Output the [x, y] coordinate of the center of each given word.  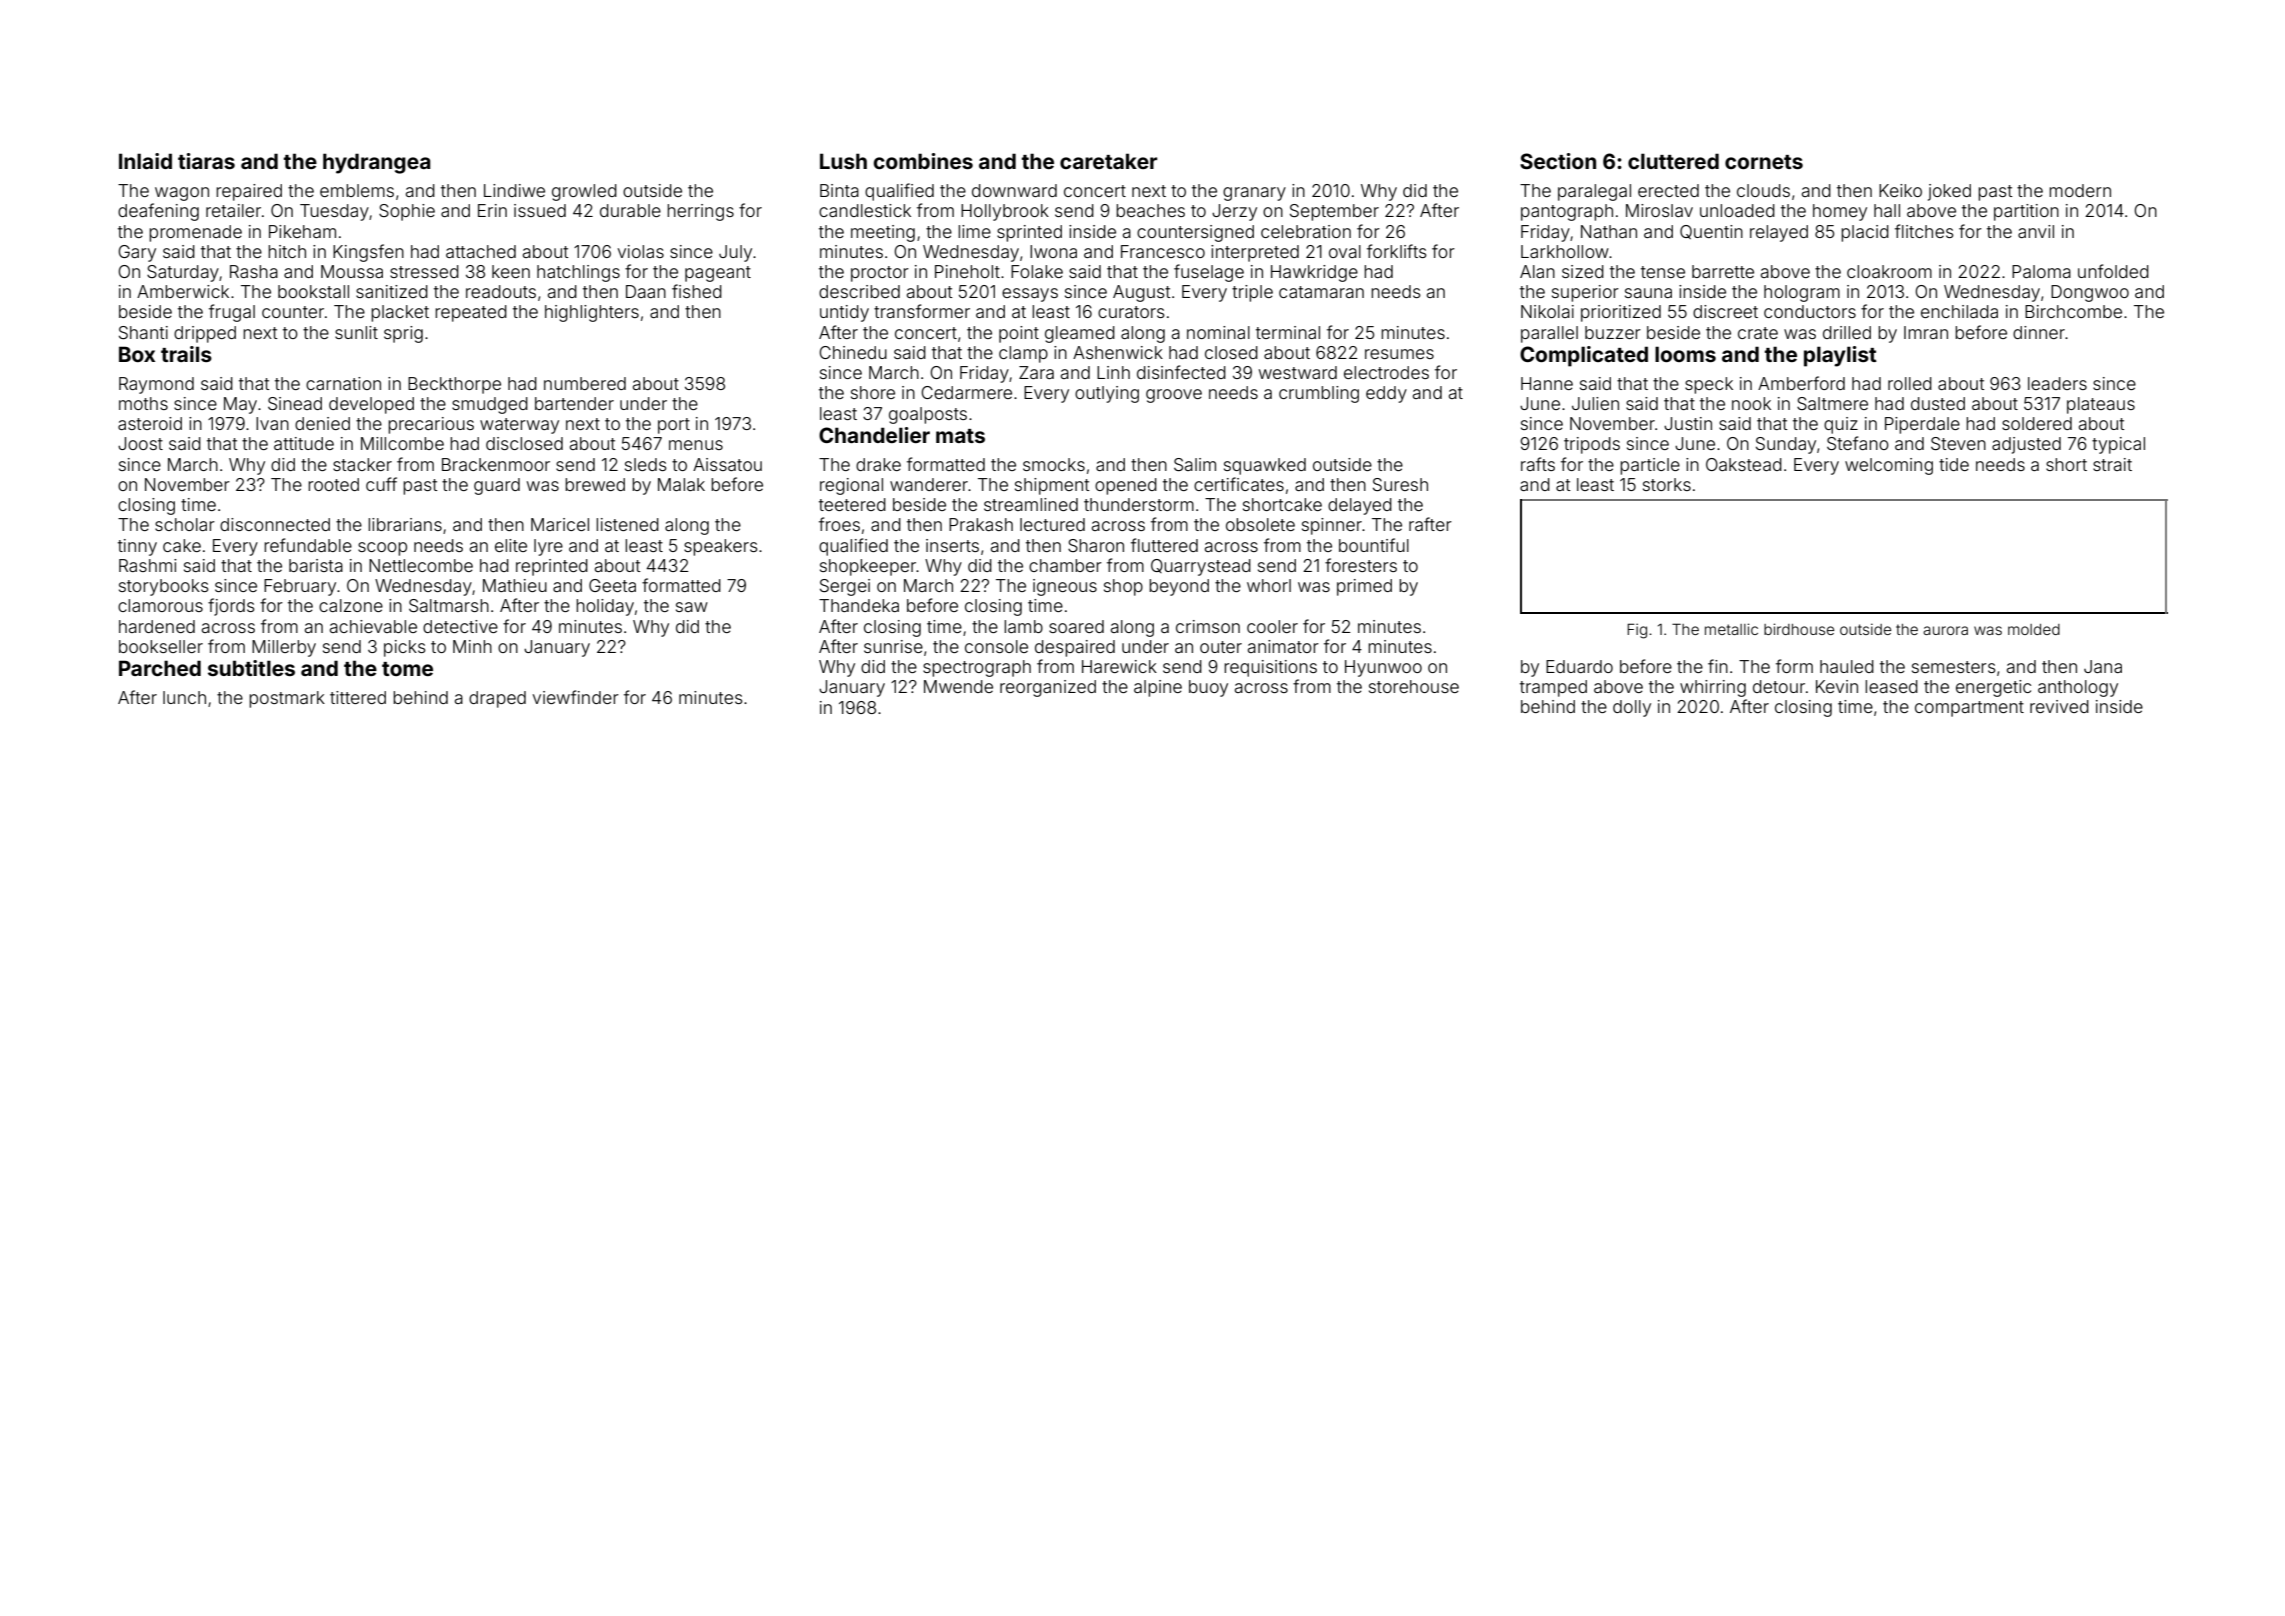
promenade [195, 233]
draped [497, 699]
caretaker [1108, 161]
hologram [1802, 293]
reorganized [1048, 688]
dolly [1632, 708]
